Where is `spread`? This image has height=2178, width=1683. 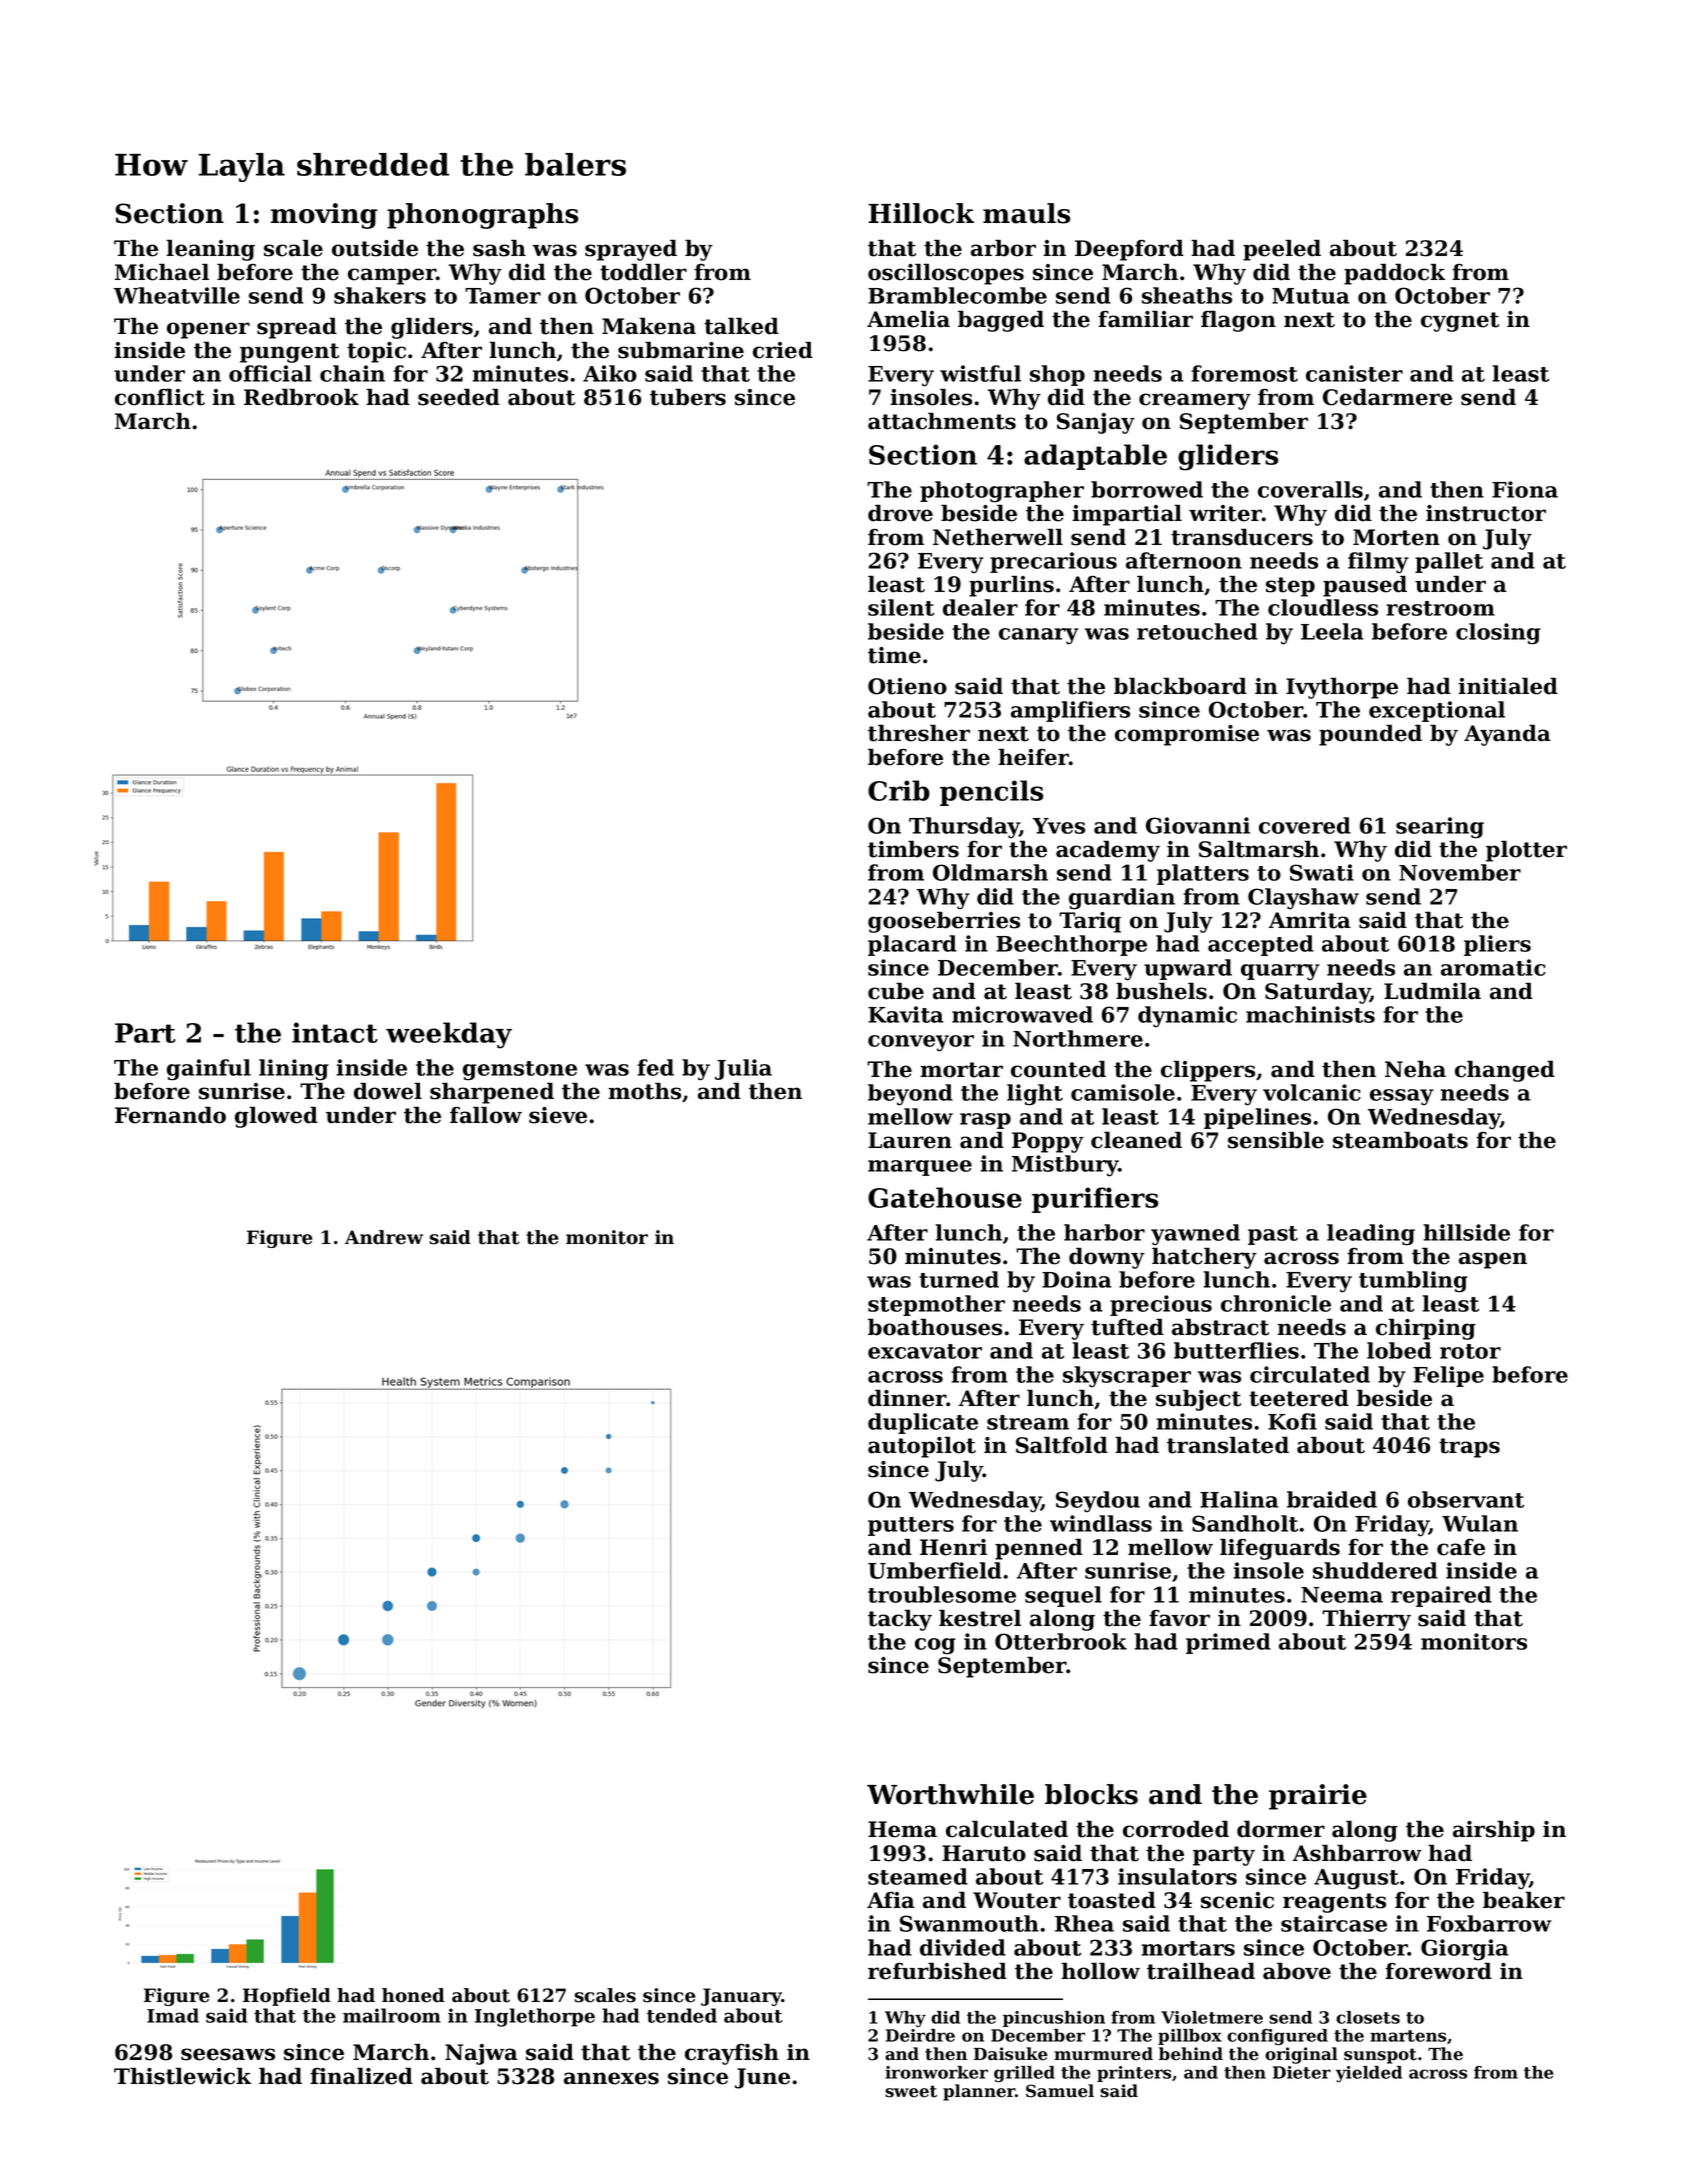
spread is located at coordinates (297, 328).
